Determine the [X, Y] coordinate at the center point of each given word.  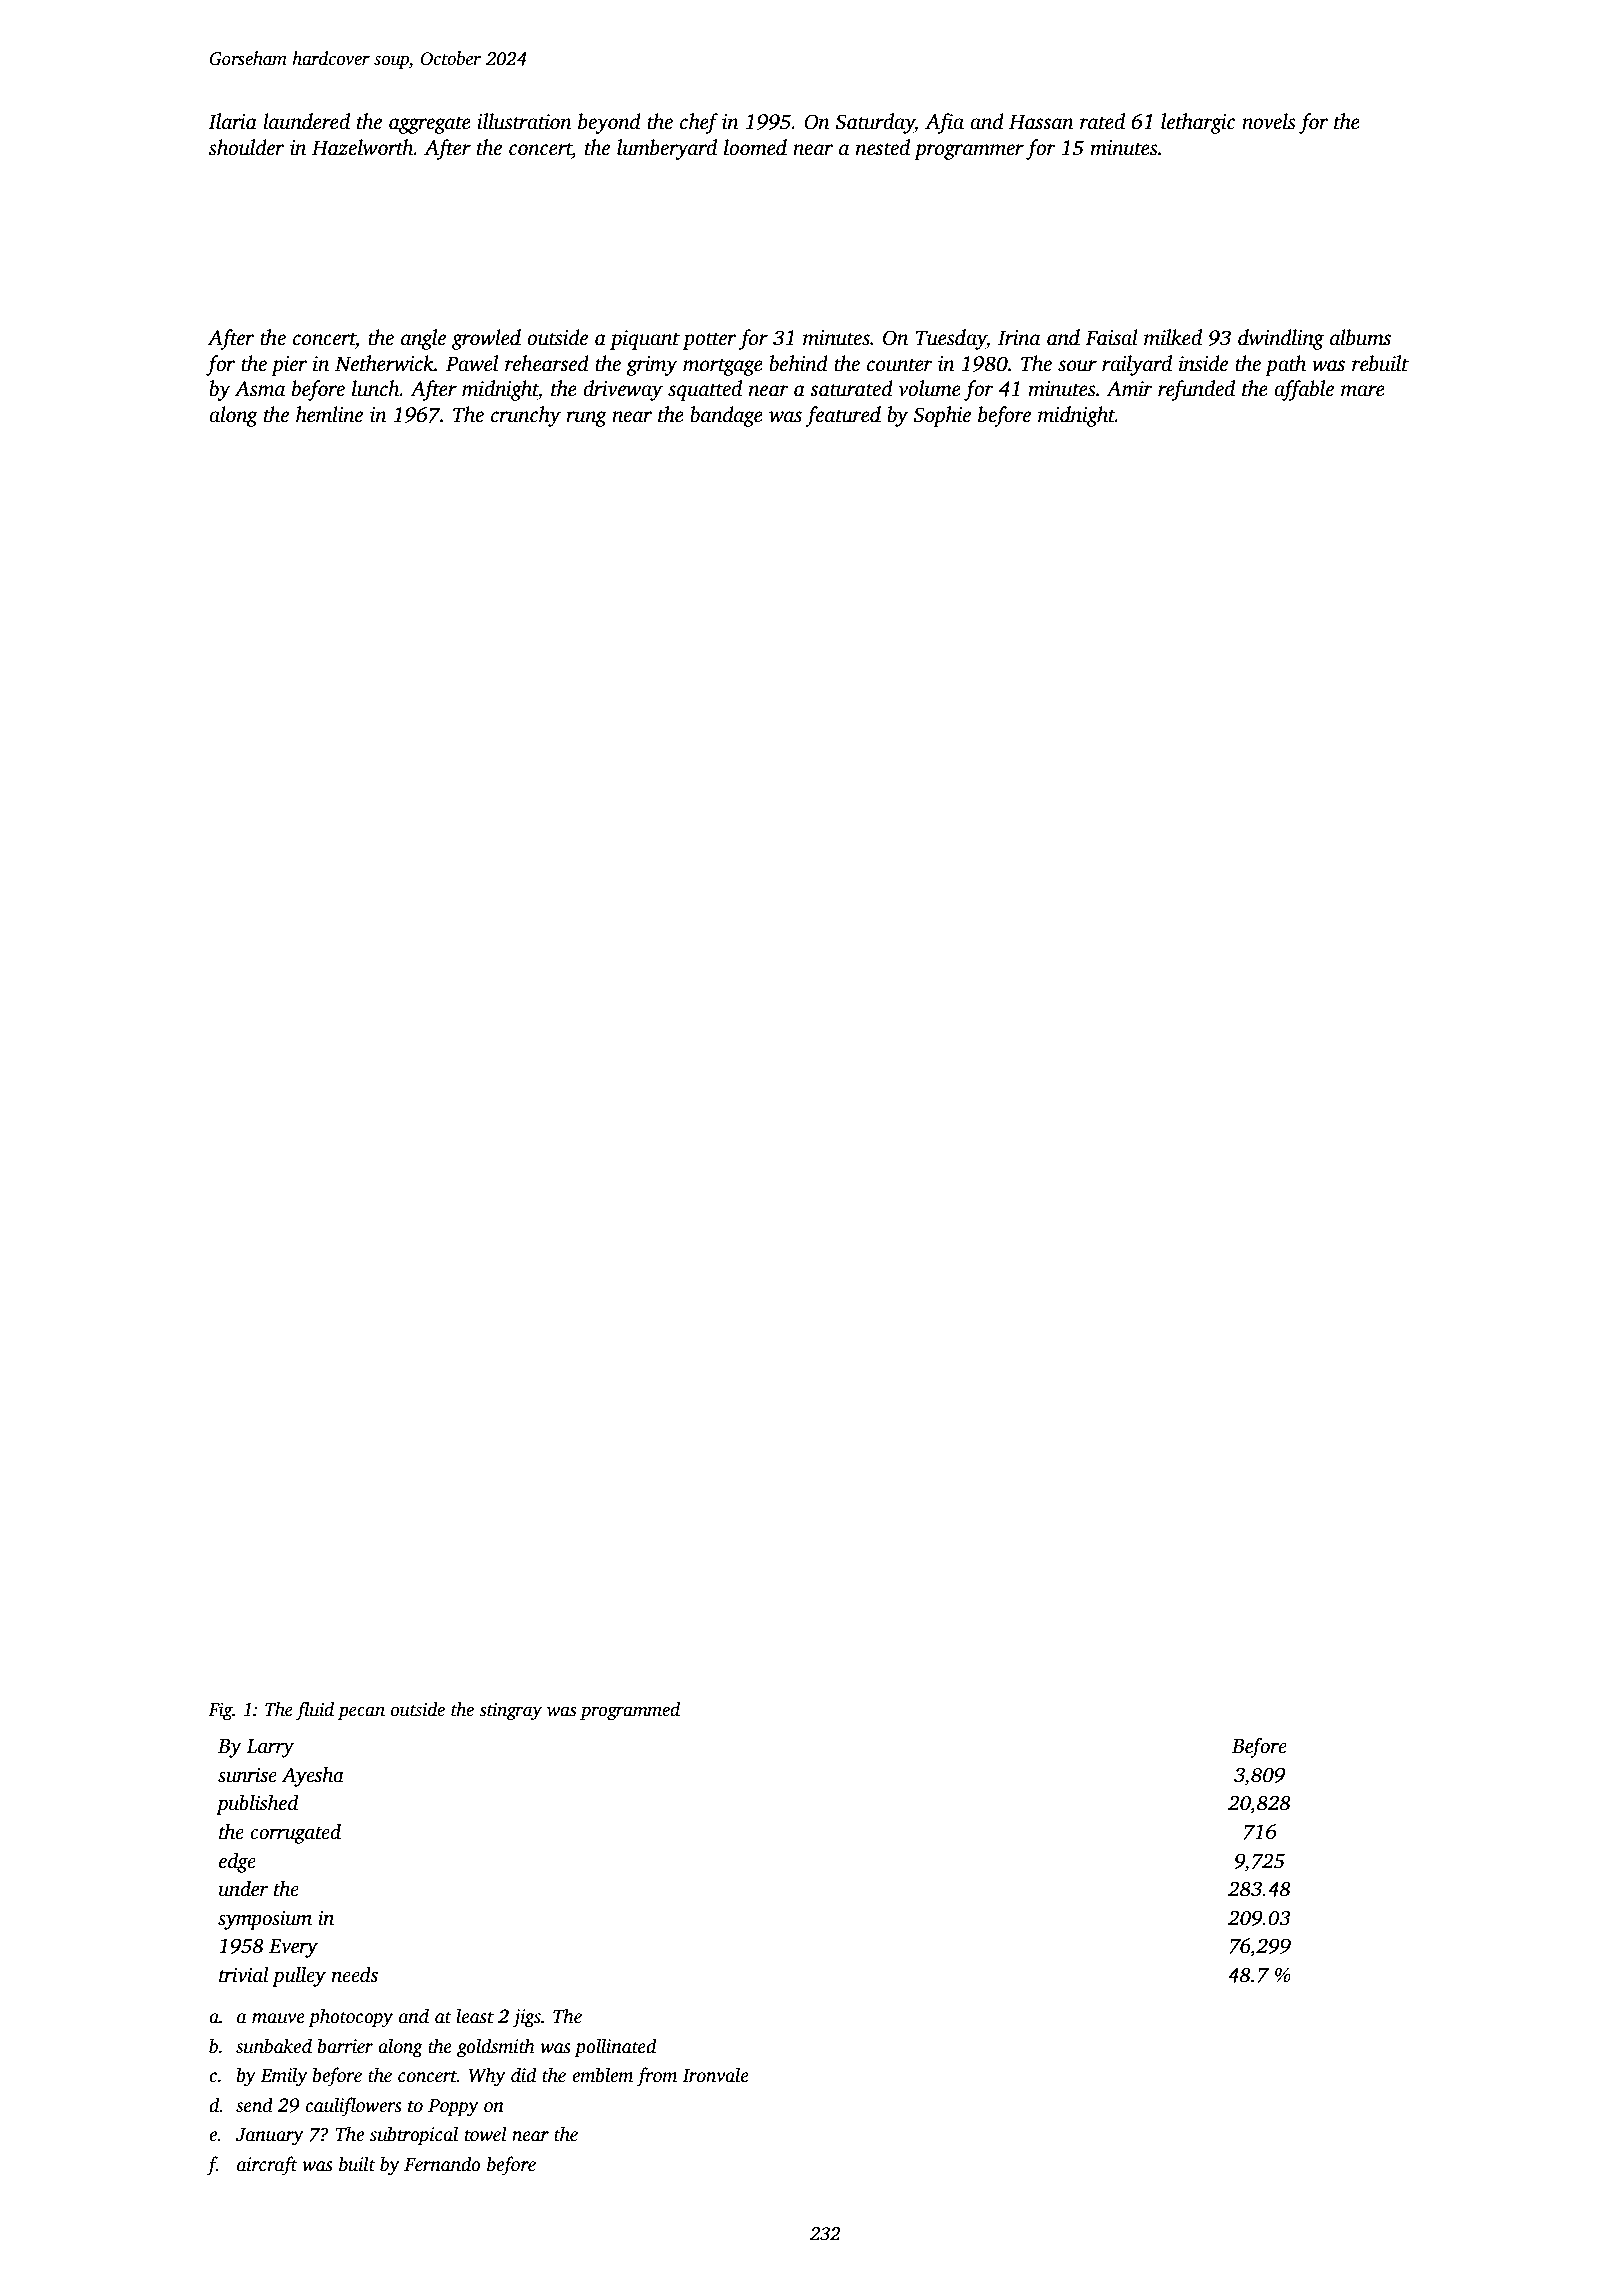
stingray [510, 1711]
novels [1269, 121]
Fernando [442, 2164]
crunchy [526, 416]
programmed [630, 1711]
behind [798, 363]
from [656, 2077]
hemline [329, 414]
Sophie [942, 416]
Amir [1129, 389]
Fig [220, 1712]
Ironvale [715, 2075]
